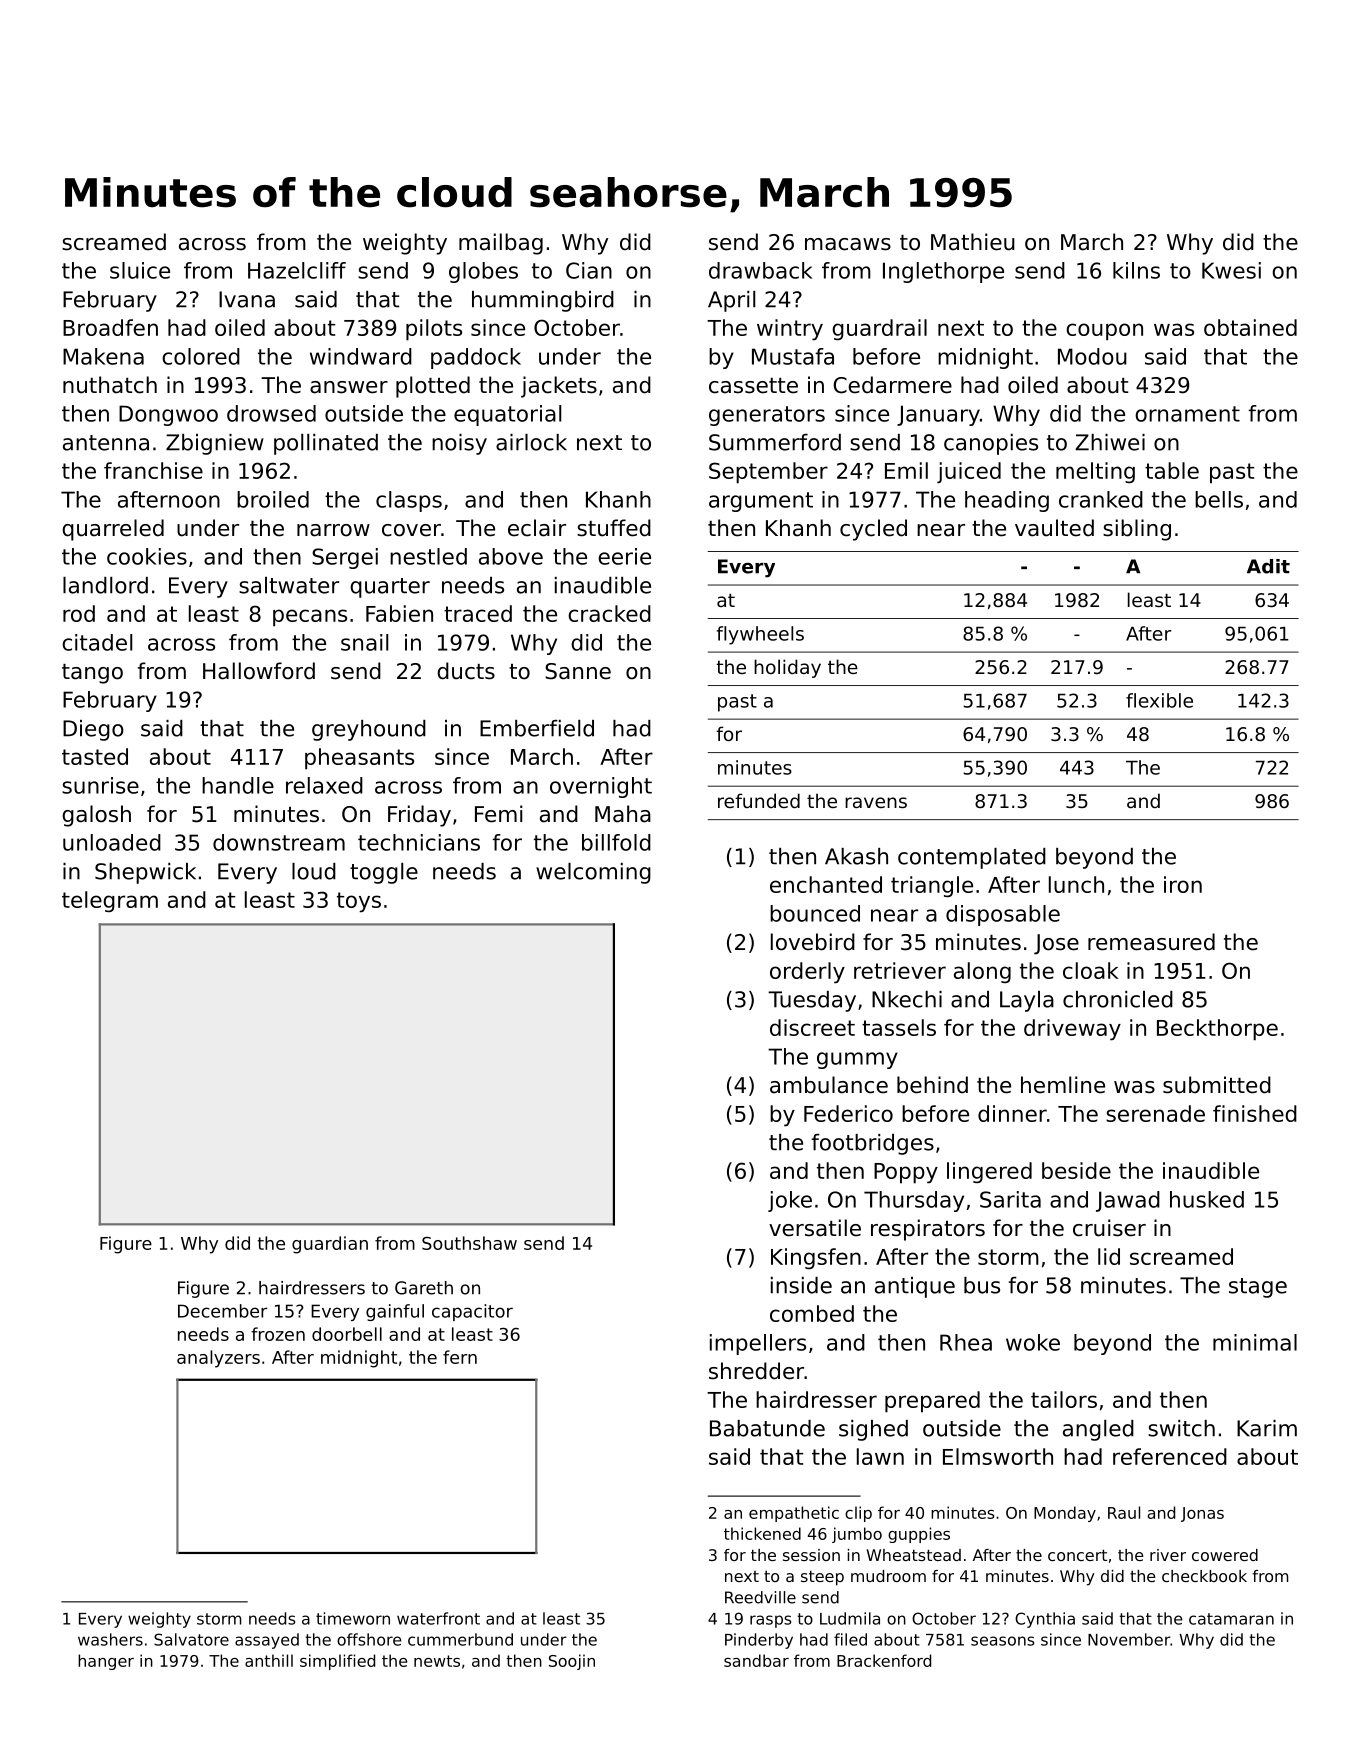  I want to click on stage, so click(1258, 1288).
